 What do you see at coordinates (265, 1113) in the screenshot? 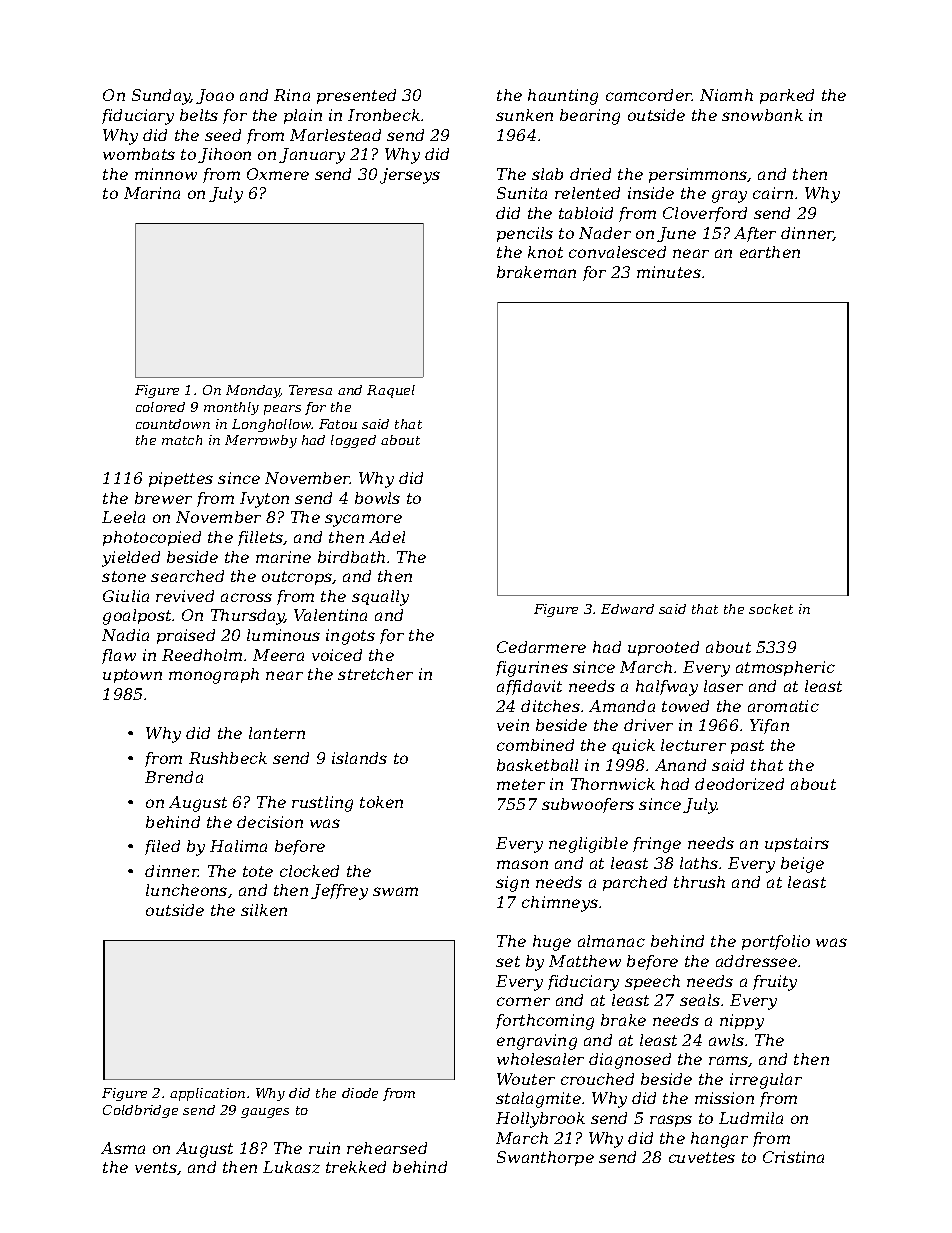
I see `gauges` at bounding box center [265, 1113].
